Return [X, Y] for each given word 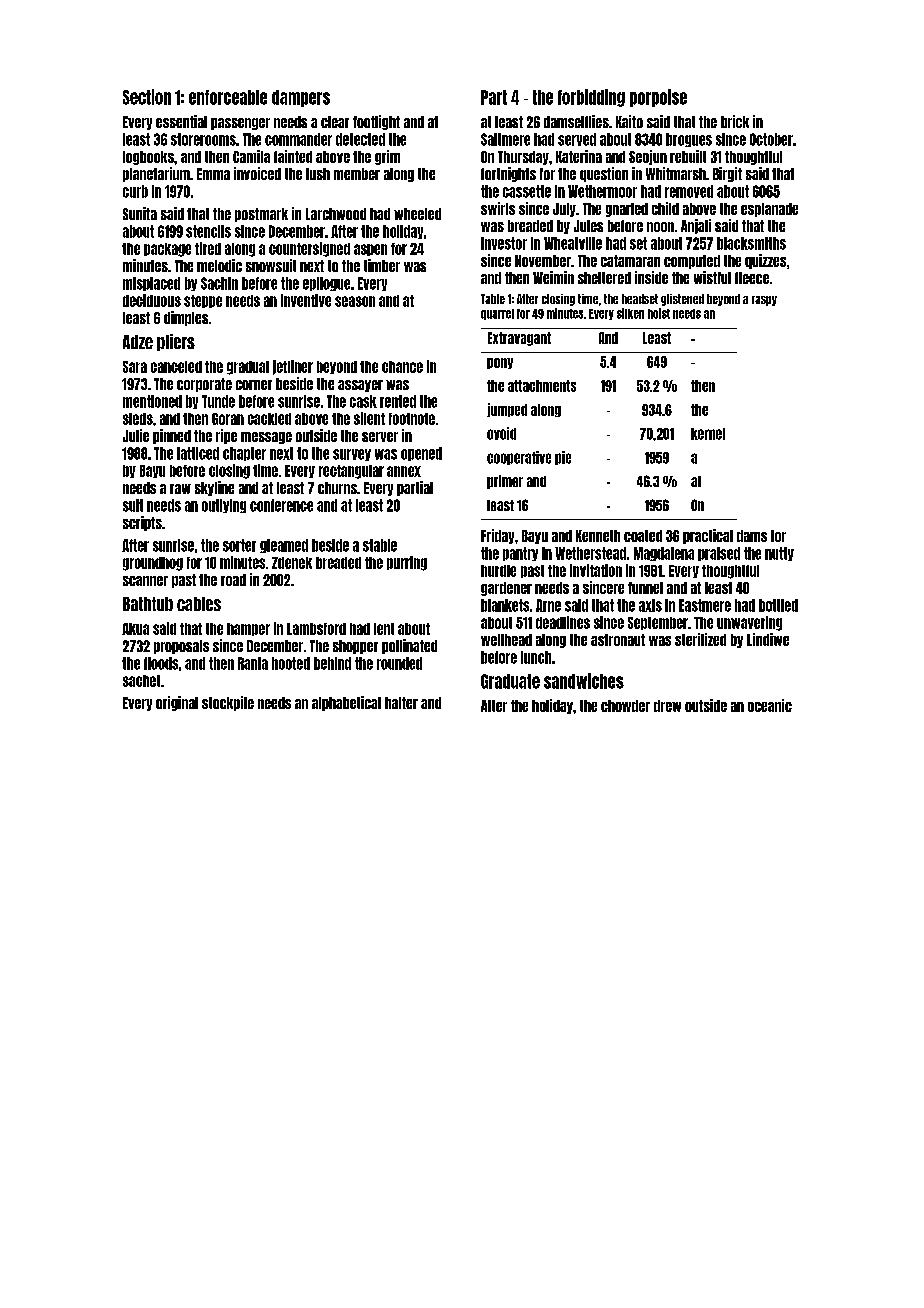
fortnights [508, 174]
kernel [708, 434]
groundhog [153, 564]
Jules [588, 226]
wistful [712, 277]
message [266, 438]
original [177, 703]
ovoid [501, 433]
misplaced [151, 284]
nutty [779, 554]
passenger [240, 124]
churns [337, 488]
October [771, 139]
